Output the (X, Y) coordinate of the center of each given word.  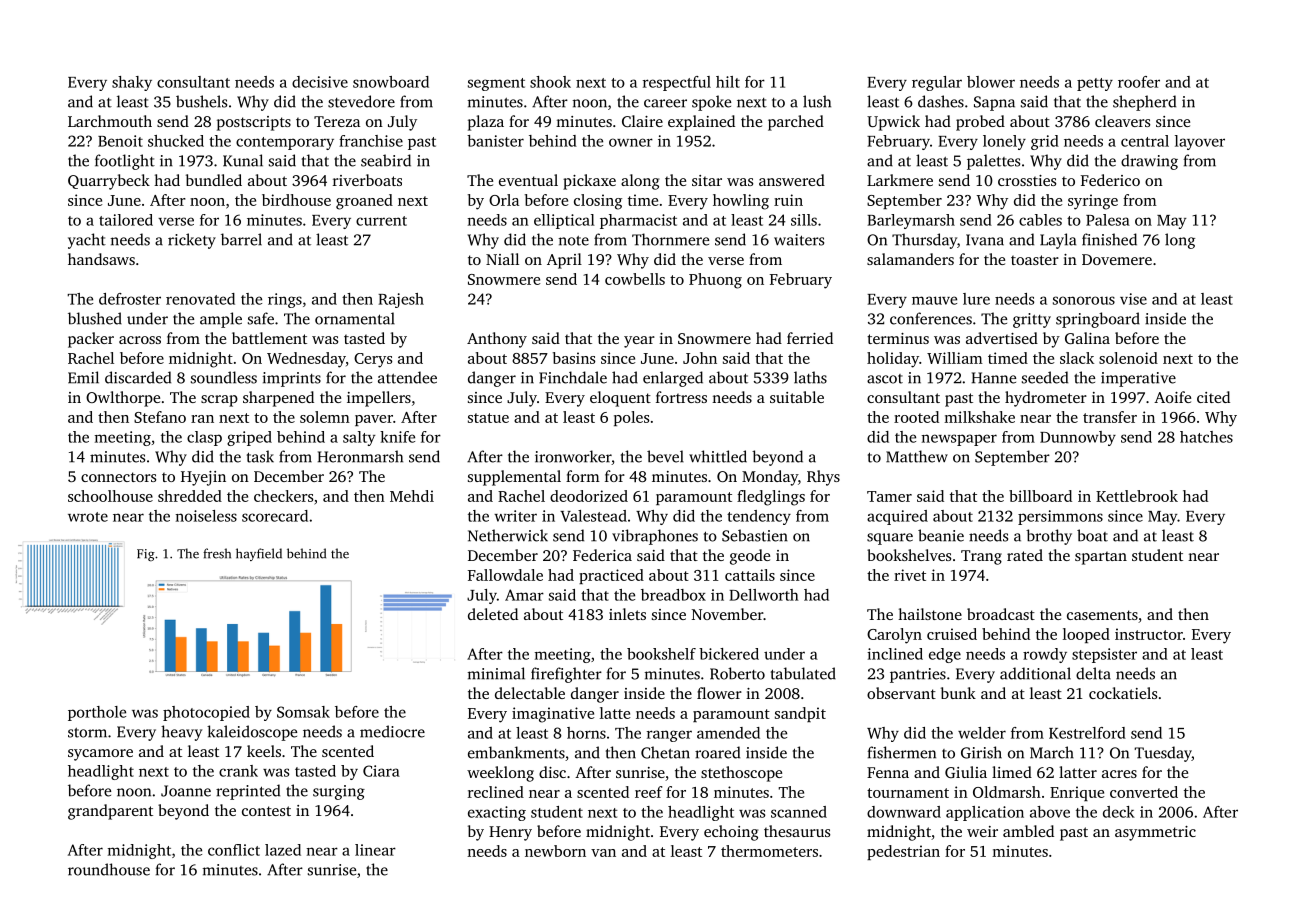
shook (550, 82)
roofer (1139, 82)
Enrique (1077, 793)
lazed (283, 850)
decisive (320, 82)
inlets (627, 614)
